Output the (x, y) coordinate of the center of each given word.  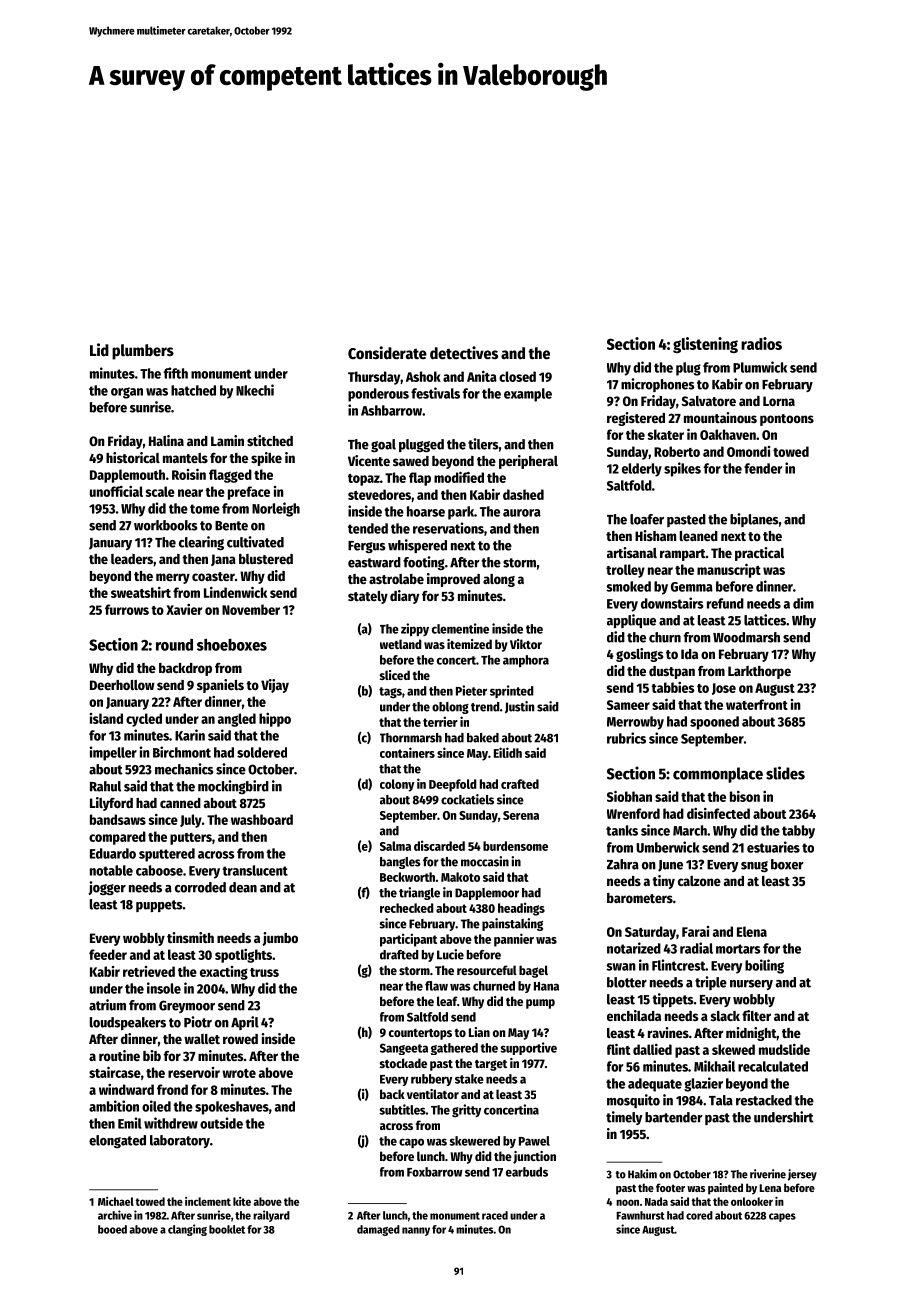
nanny (416, 1231)
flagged (230, 476)
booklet (227, 1229)
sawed (411, 461)
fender (763, 468)
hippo (275, 720)
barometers (640, 898)
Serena (521, 815)
